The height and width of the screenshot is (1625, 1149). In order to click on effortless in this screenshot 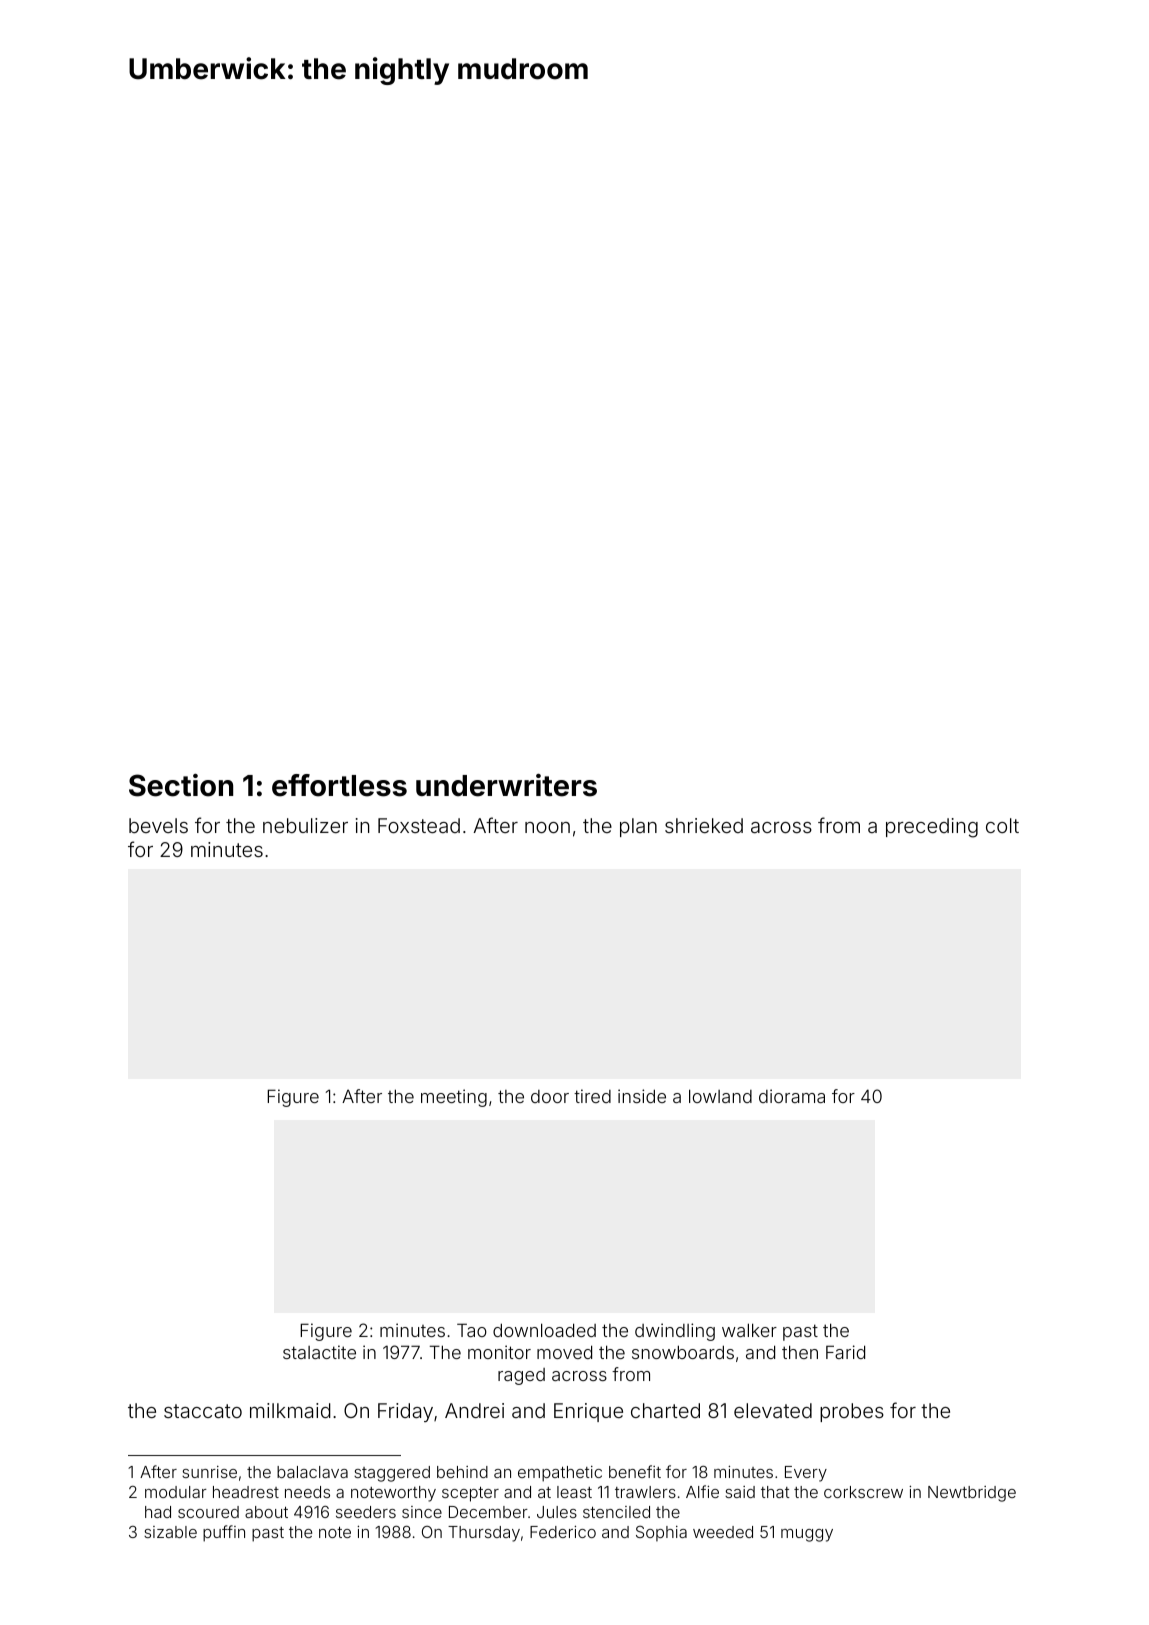, I will do `click(339, 785)`.
